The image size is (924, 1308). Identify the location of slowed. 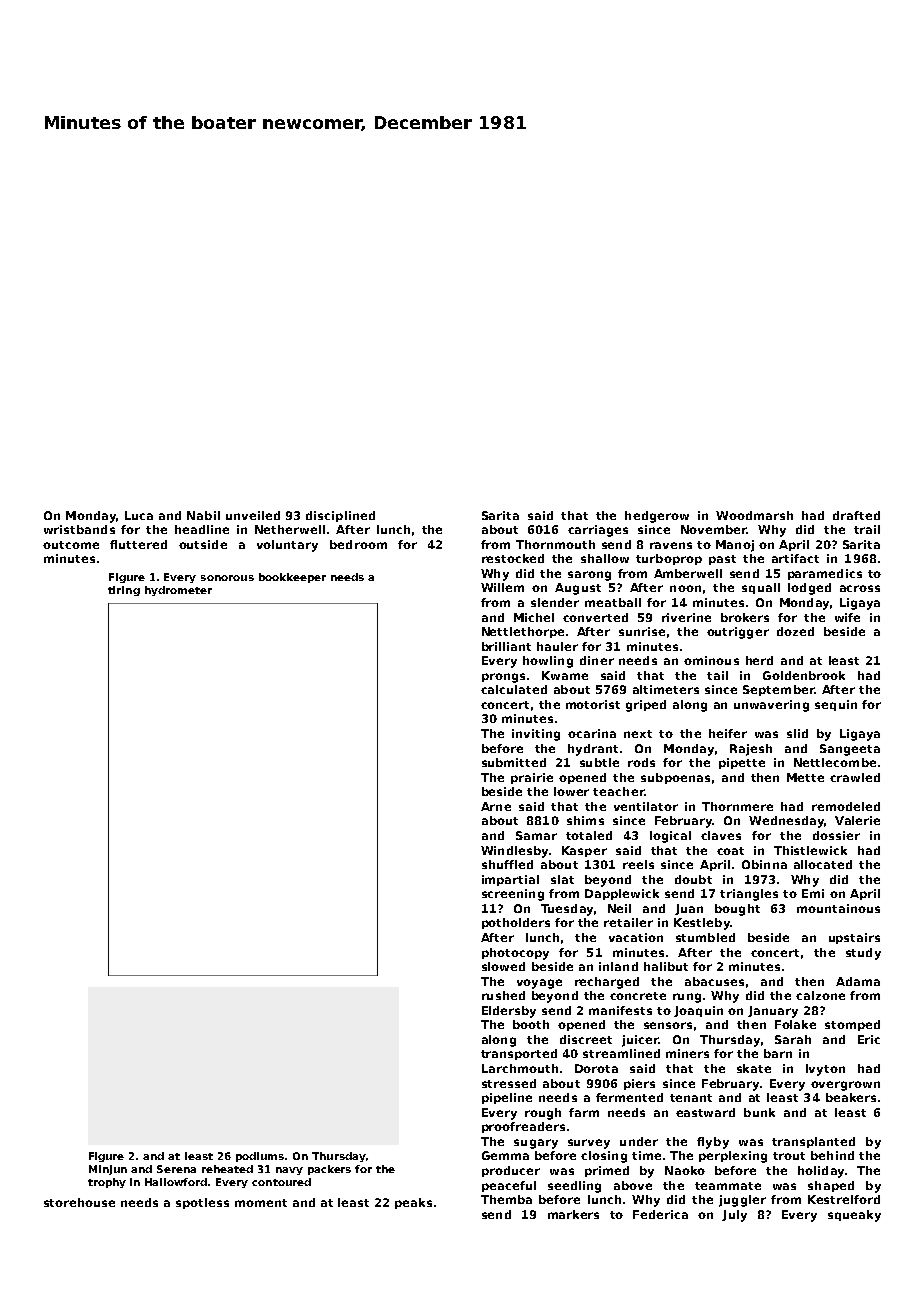
(503, 966).
